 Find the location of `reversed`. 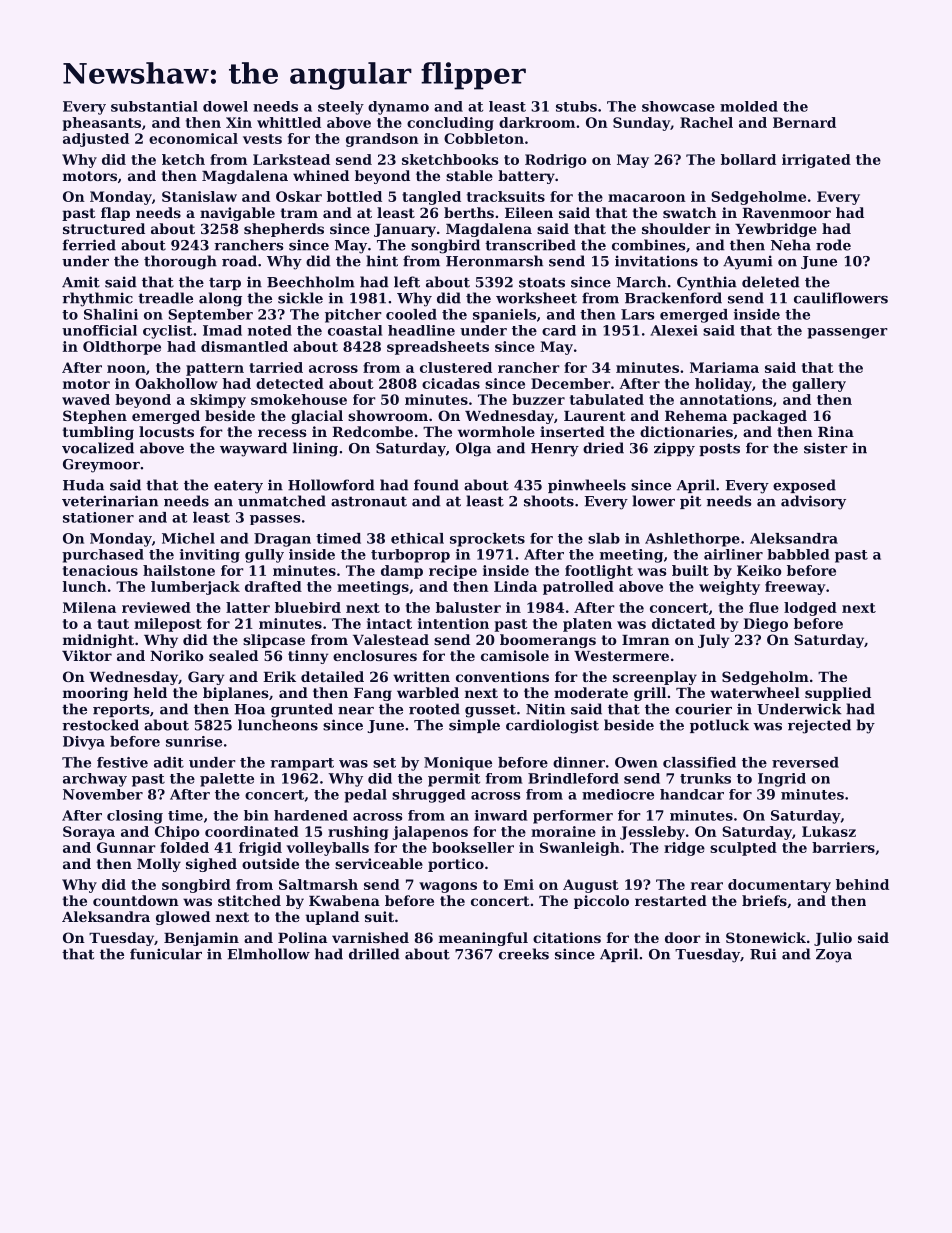

reversed is located at coordinates (805, 762).
